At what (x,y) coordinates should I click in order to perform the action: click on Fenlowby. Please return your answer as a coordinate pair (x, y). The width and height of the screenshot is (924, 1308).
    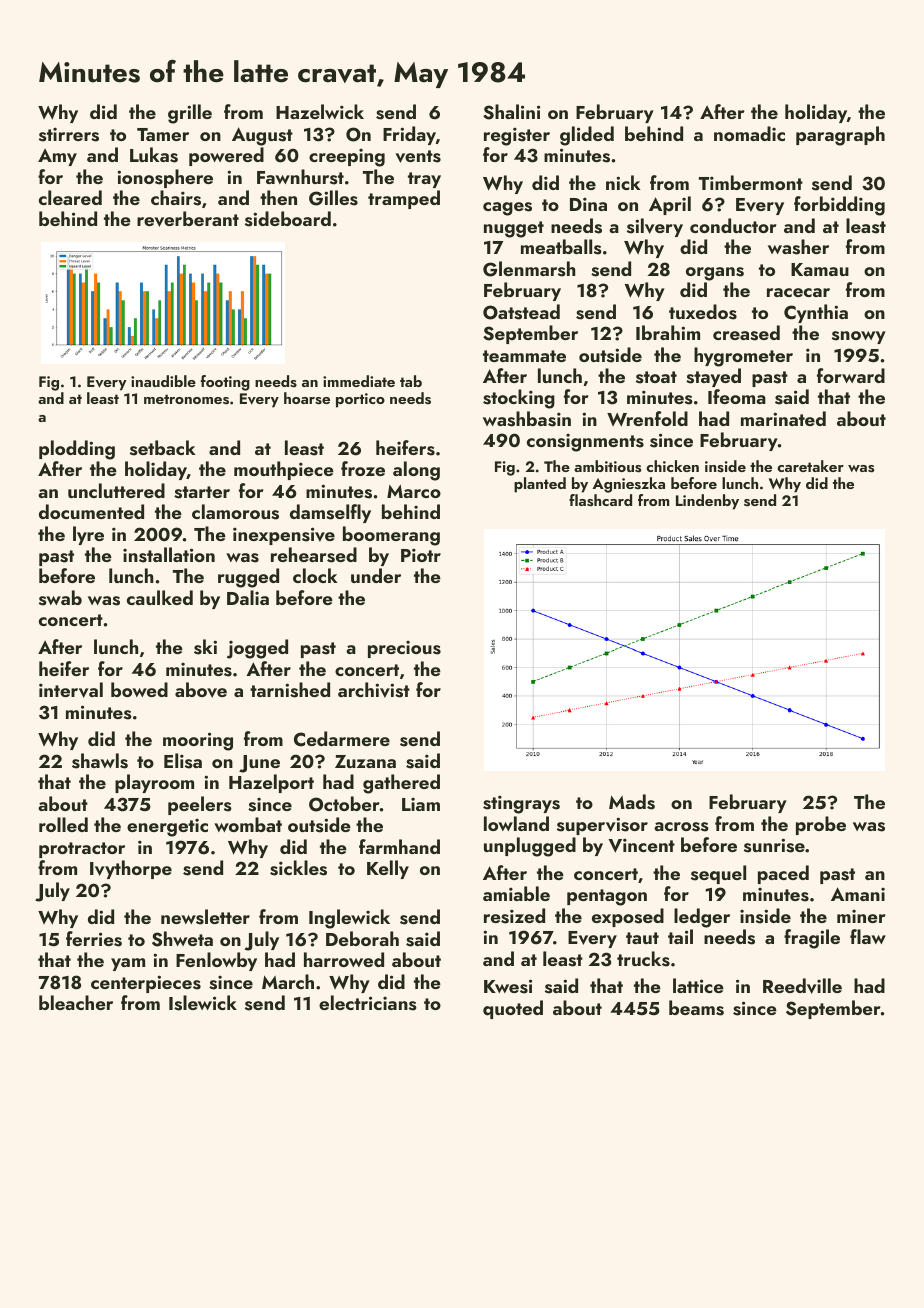
    Looking at the image, I should click on (216, 961).
